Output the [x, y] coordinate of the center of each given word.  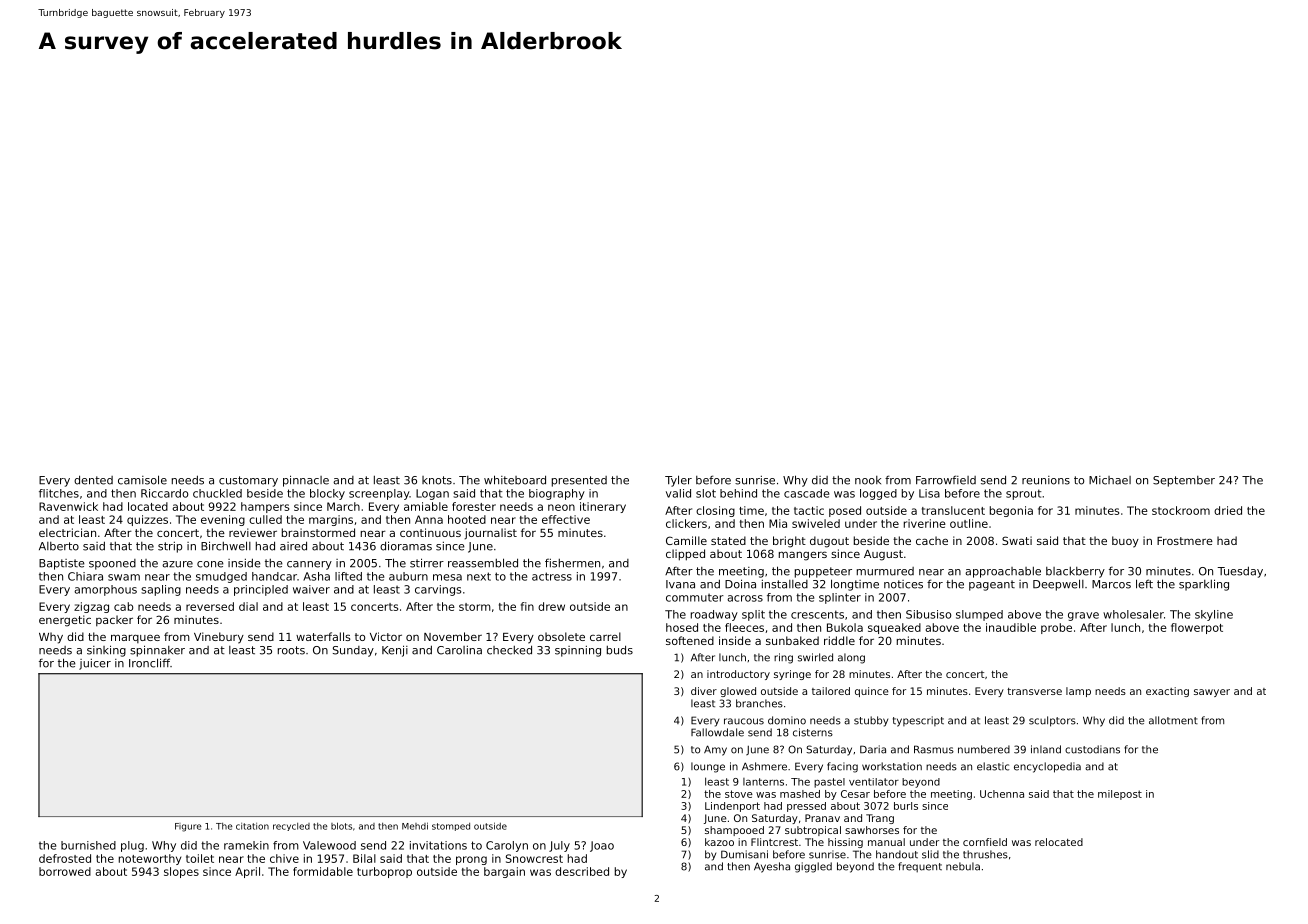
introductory [738, 675]
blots [341, 826]
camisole [142, 480]
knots [437, 480]
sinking [106, 651]
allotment [1173, 720]
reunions [1046, 480]
